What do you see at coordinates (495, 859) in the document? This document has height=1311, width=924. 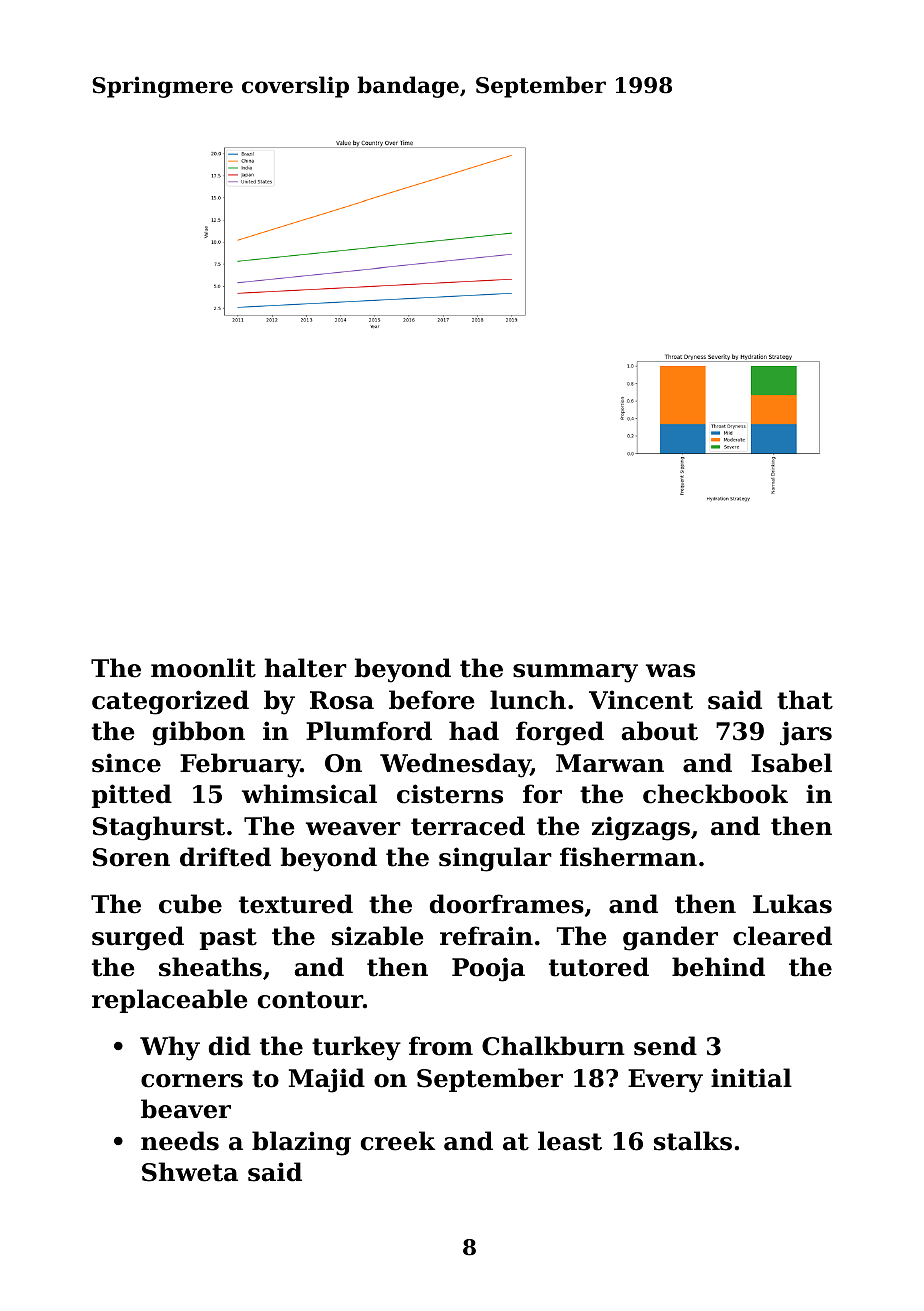 I see `singular` at bounding box center [495, 859].
